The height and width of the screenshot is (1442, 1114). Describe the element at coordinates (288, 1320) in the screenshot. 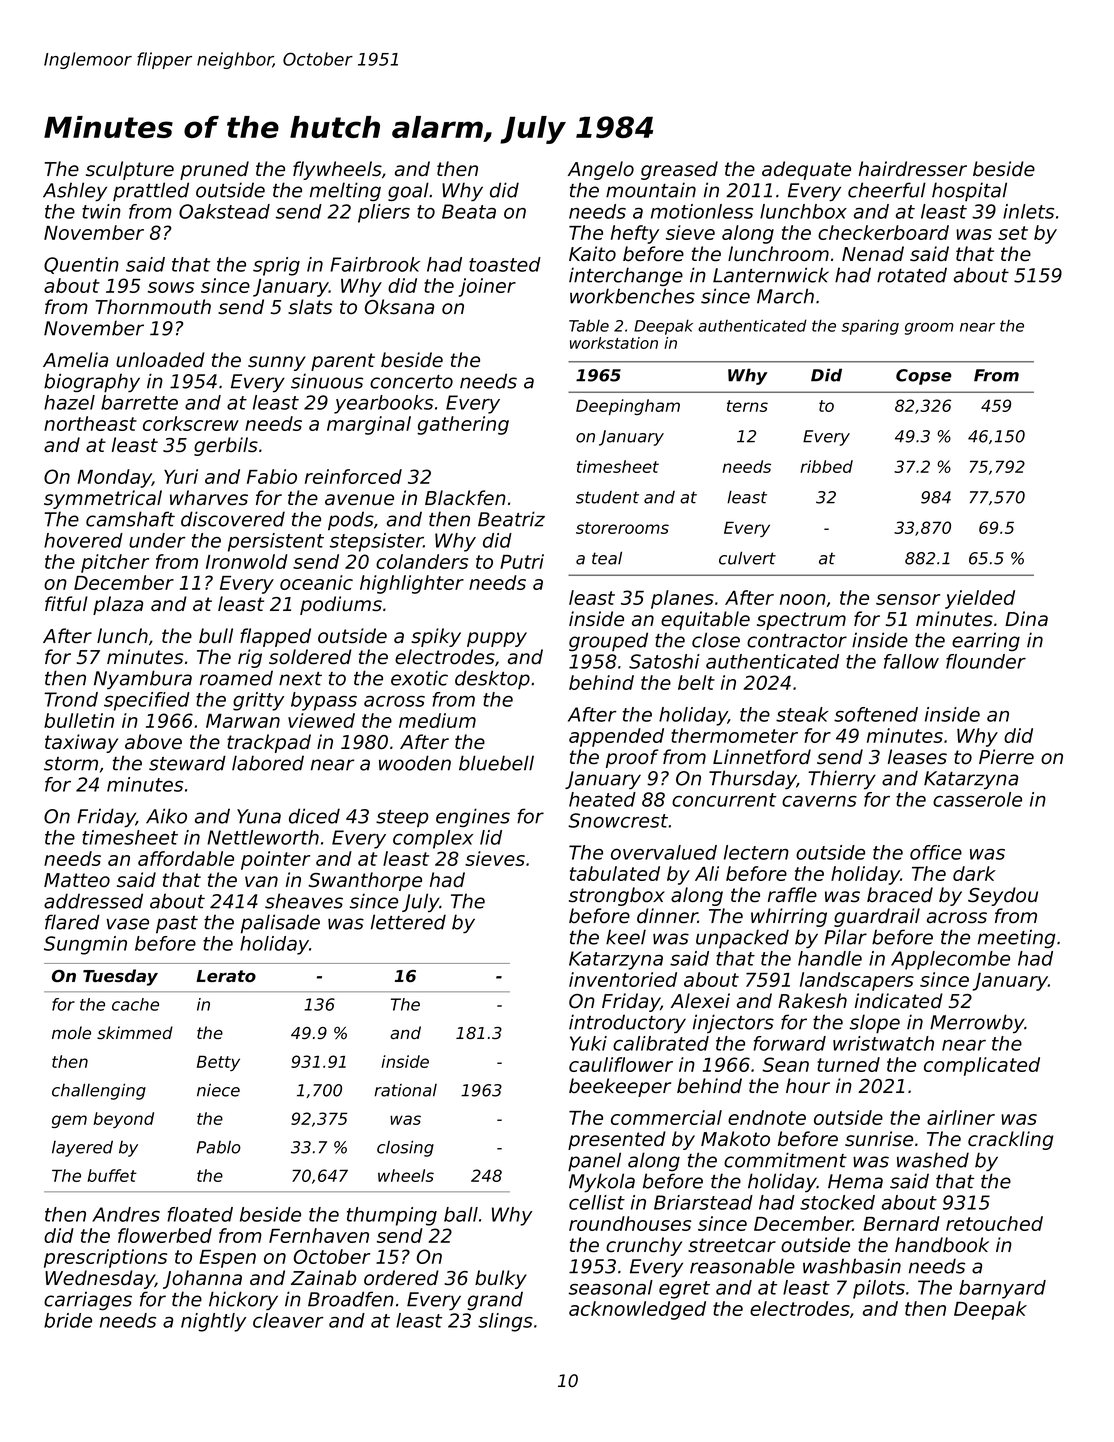

I see `cleaver` at that location.
